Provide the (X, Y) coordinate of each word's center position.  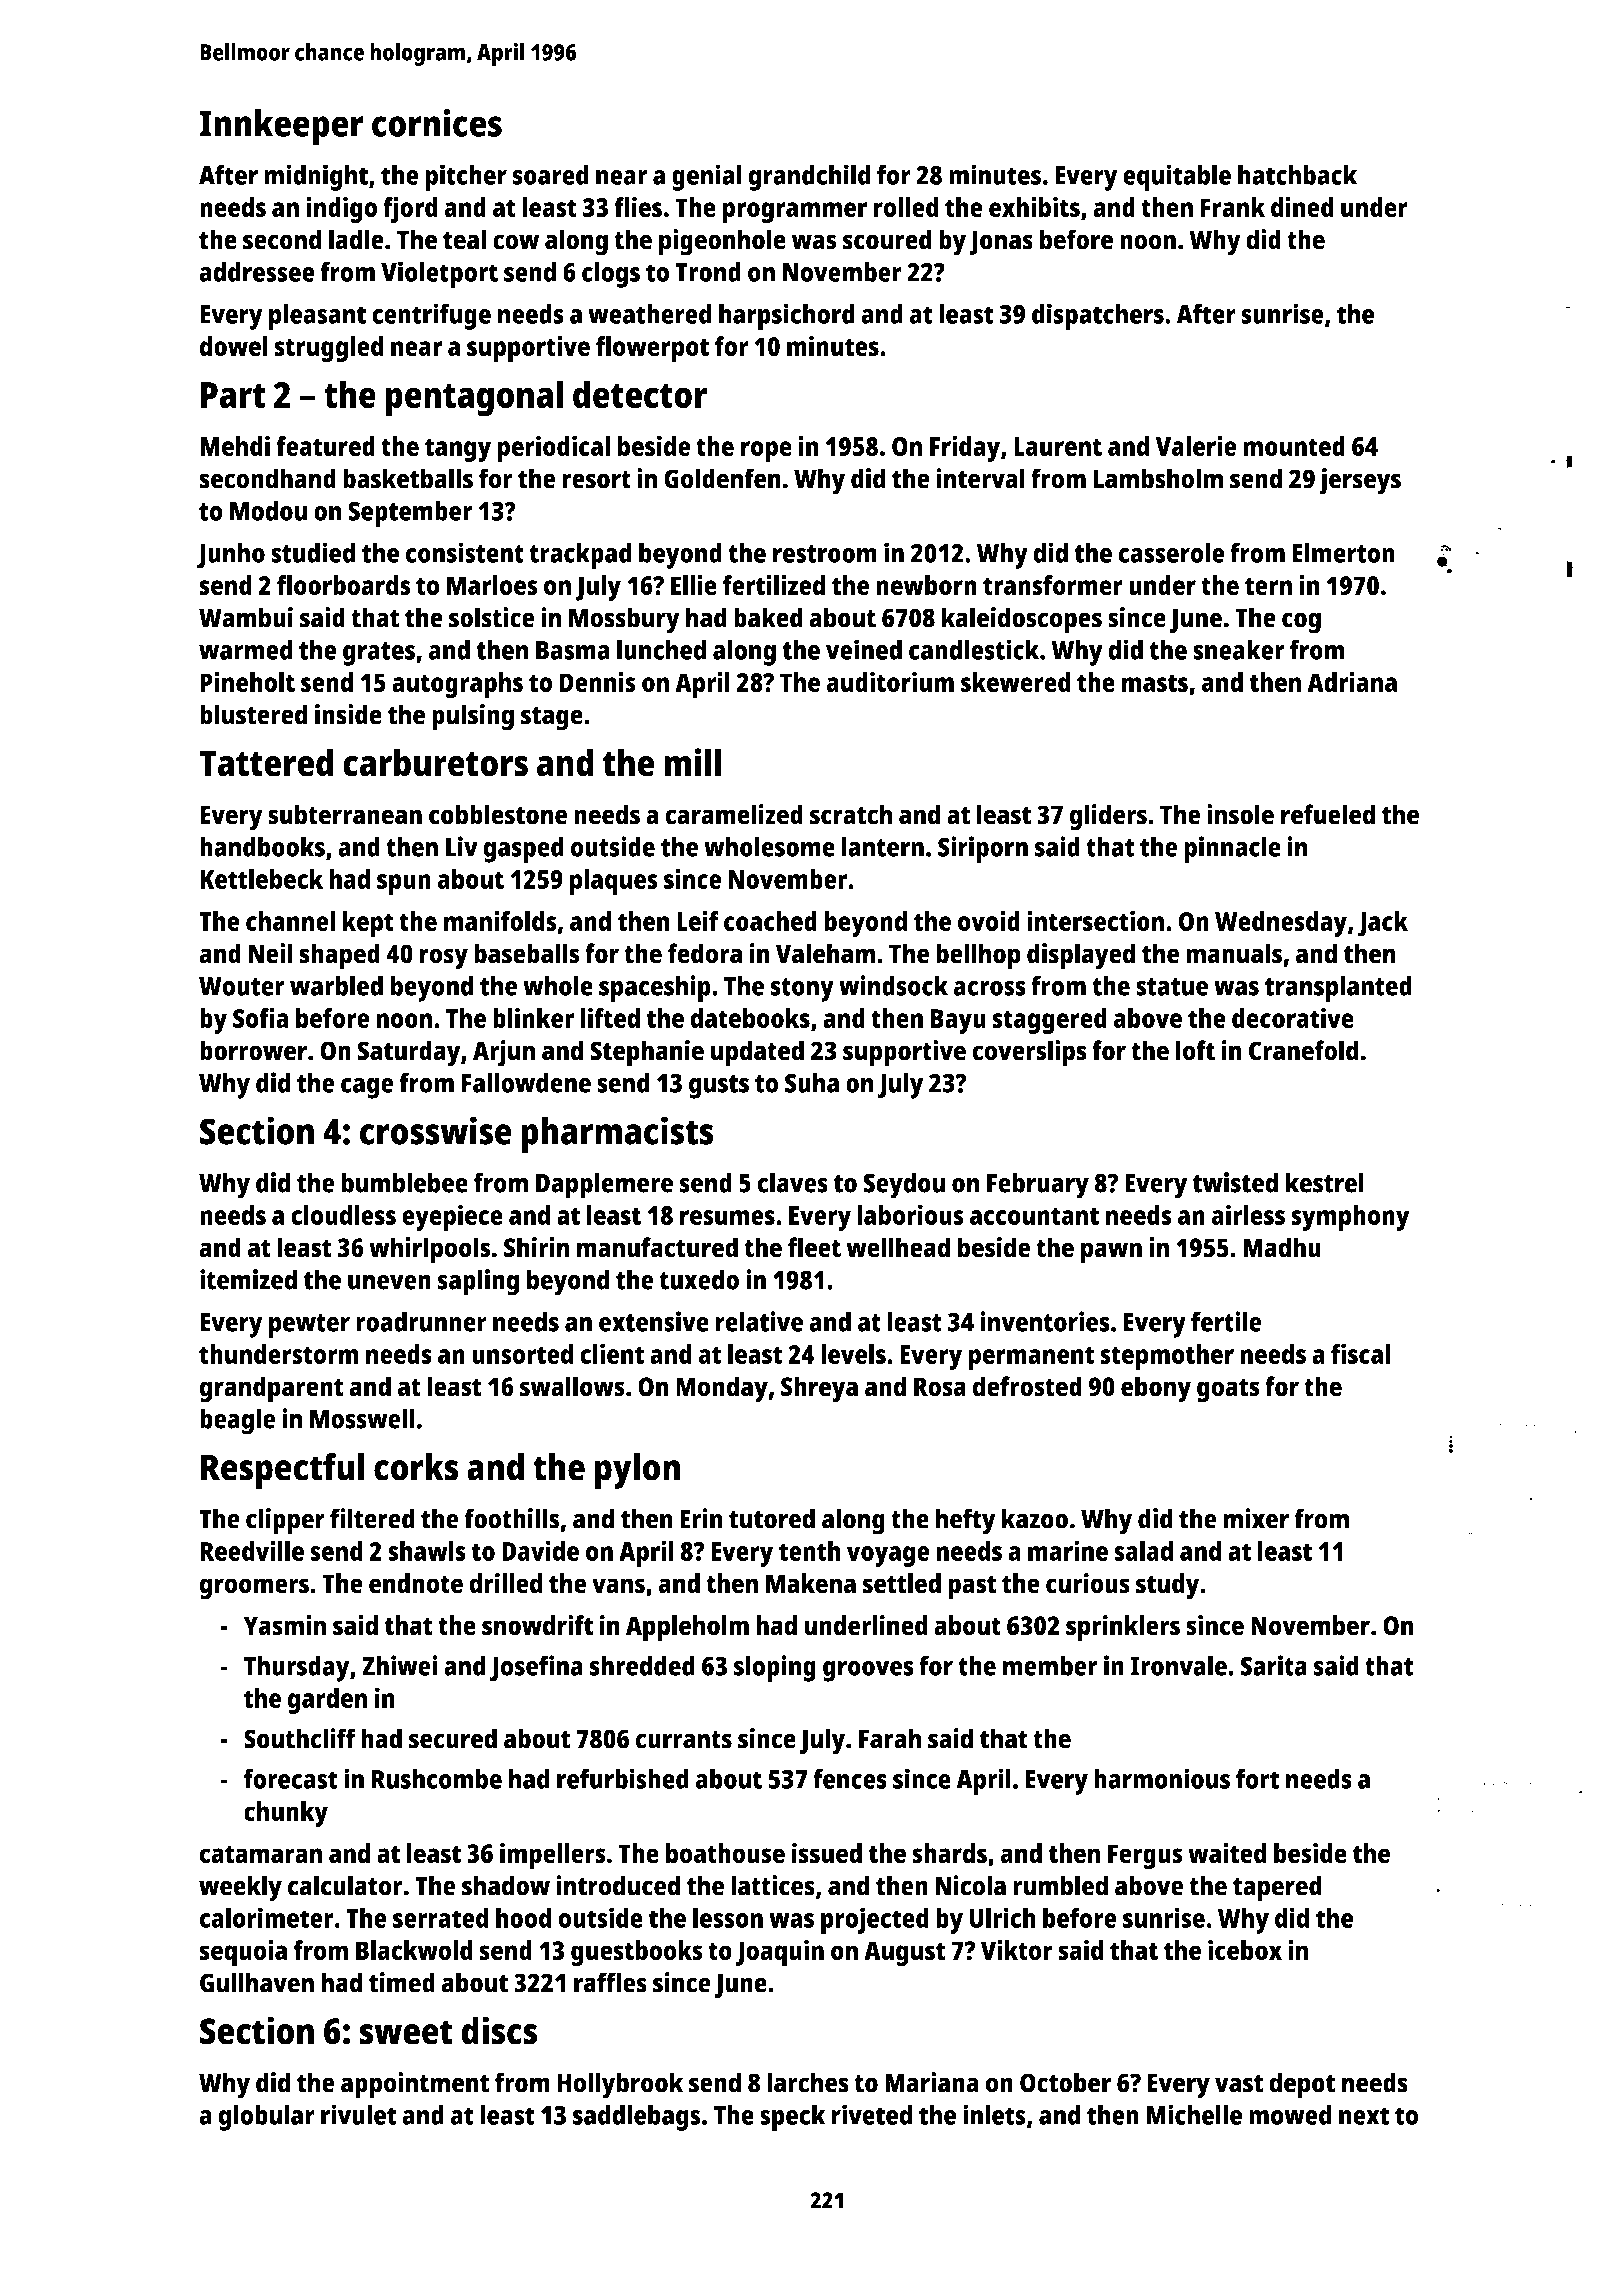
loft (1195, 1050)
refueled (1328, 814)
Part (233, 395)
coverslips (1029, 1053)
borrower (253, 1050)
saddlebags (636, 2118)
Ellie (694, 585)
